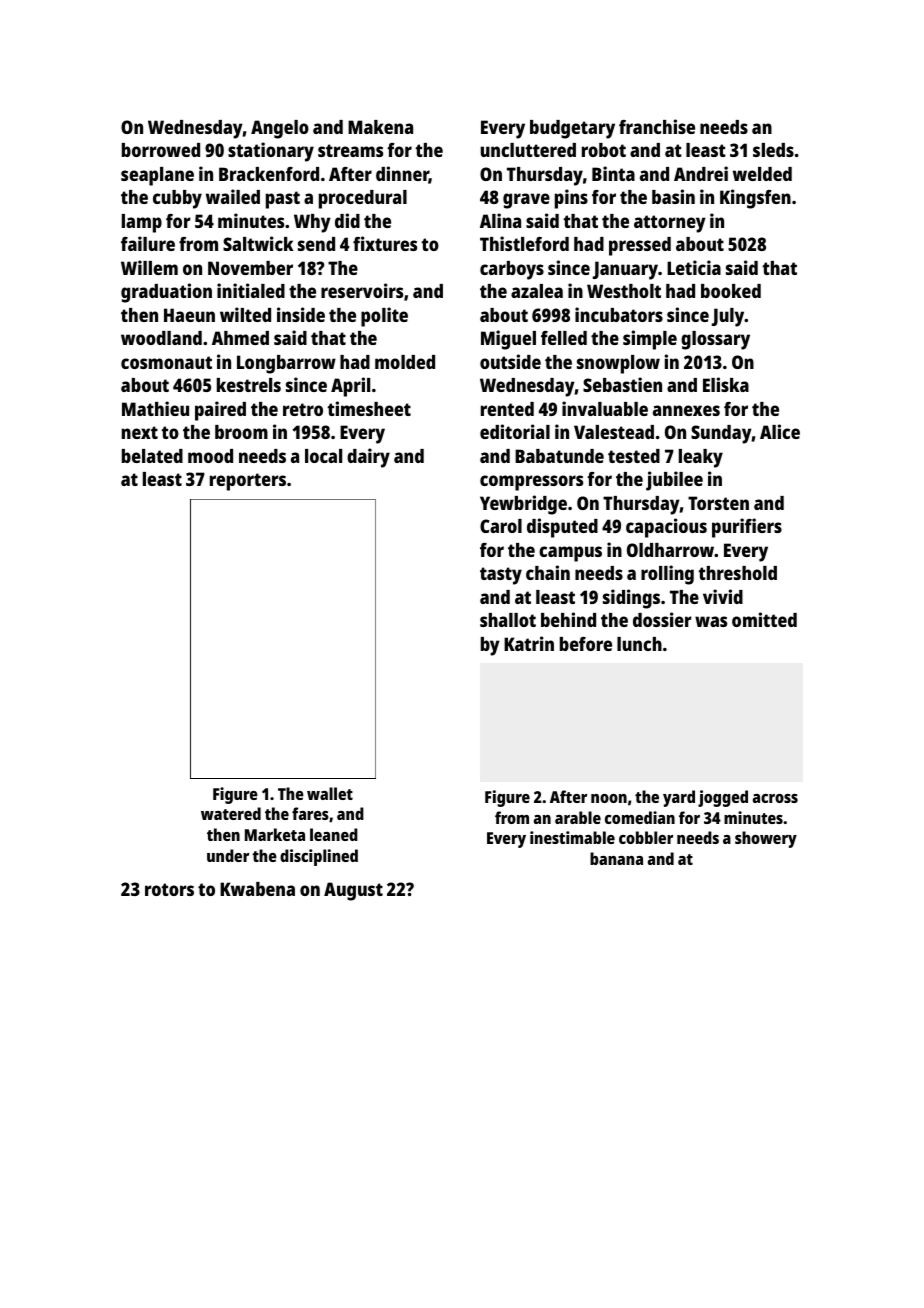 The height and width of the screenshot is (1308, 924). I want to click on rented, so click(507, 409).
